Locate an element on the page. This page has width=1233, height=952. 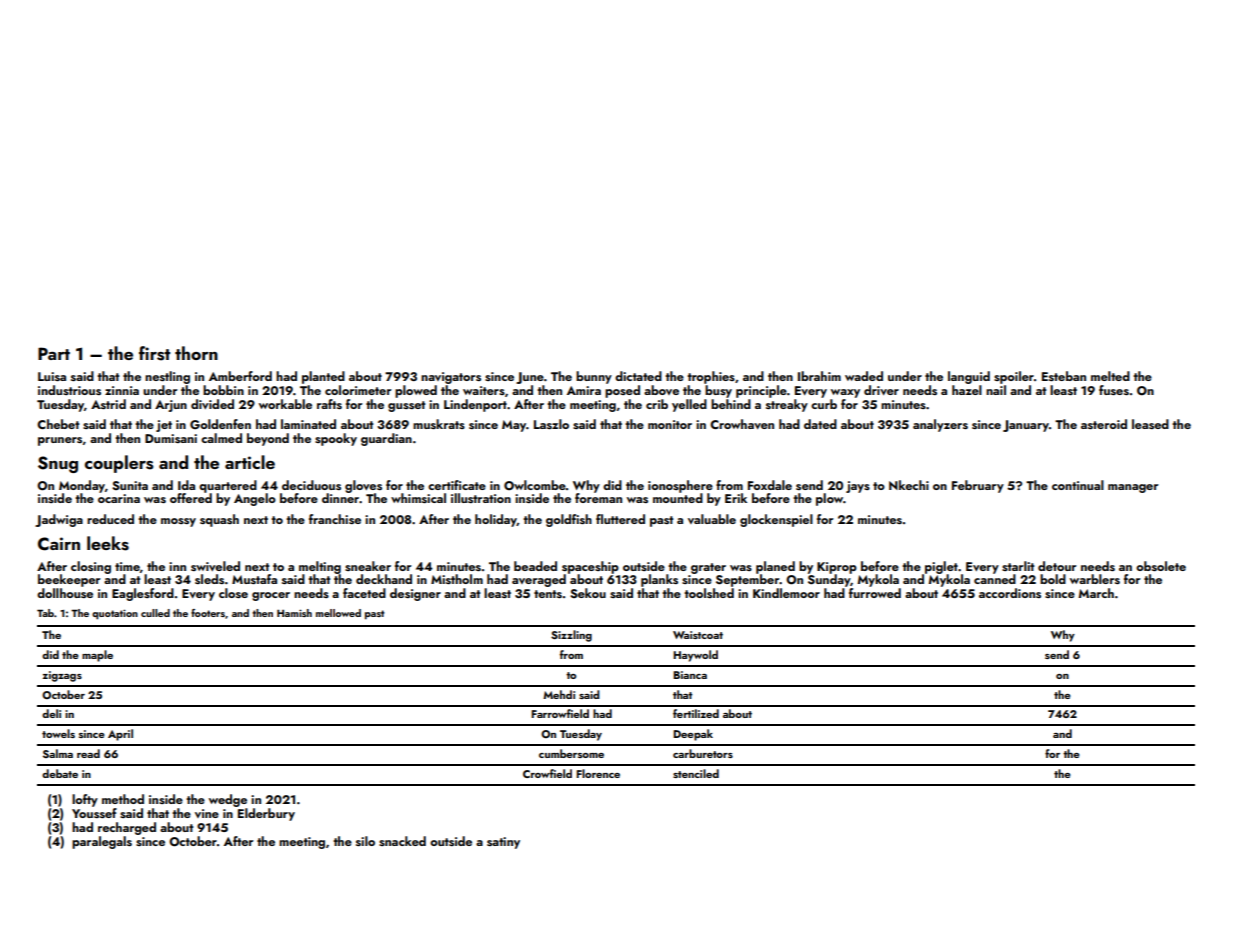
wedge is located at coordinates (228, 800).
